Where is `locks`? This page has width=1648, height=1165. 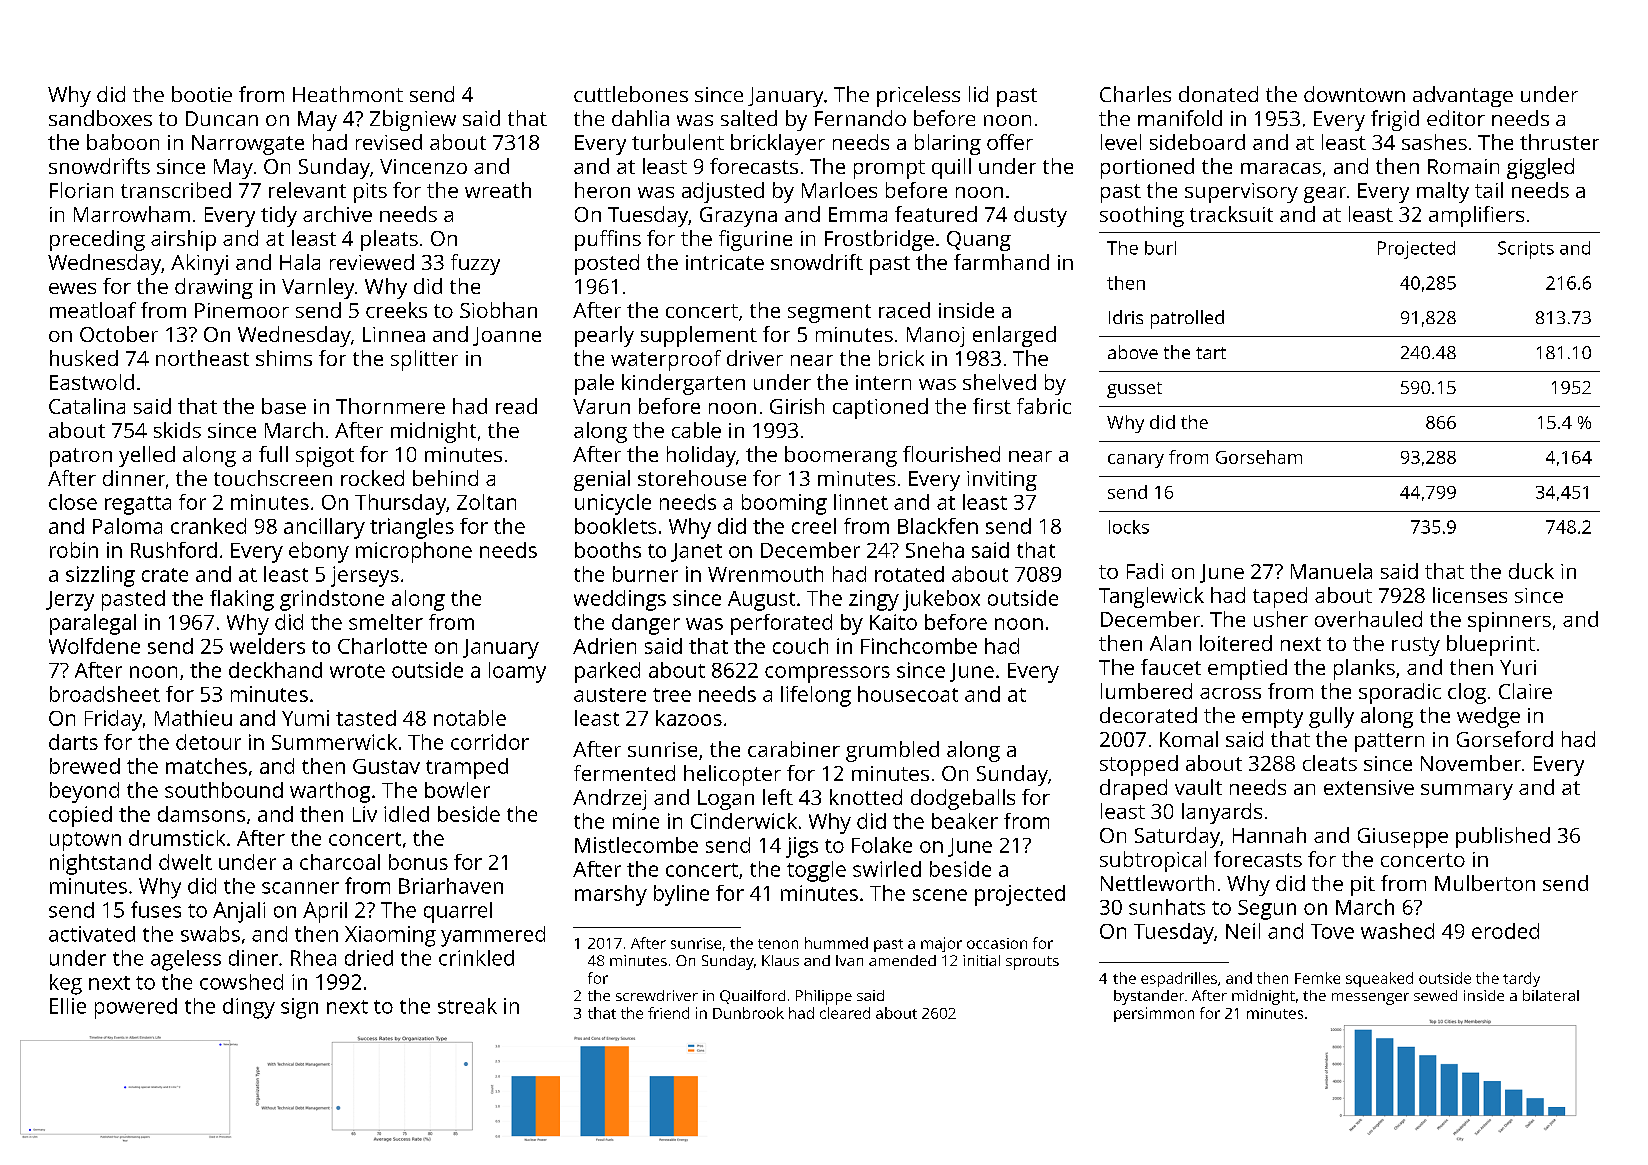
locks is located at coordinates (1129, 527).
